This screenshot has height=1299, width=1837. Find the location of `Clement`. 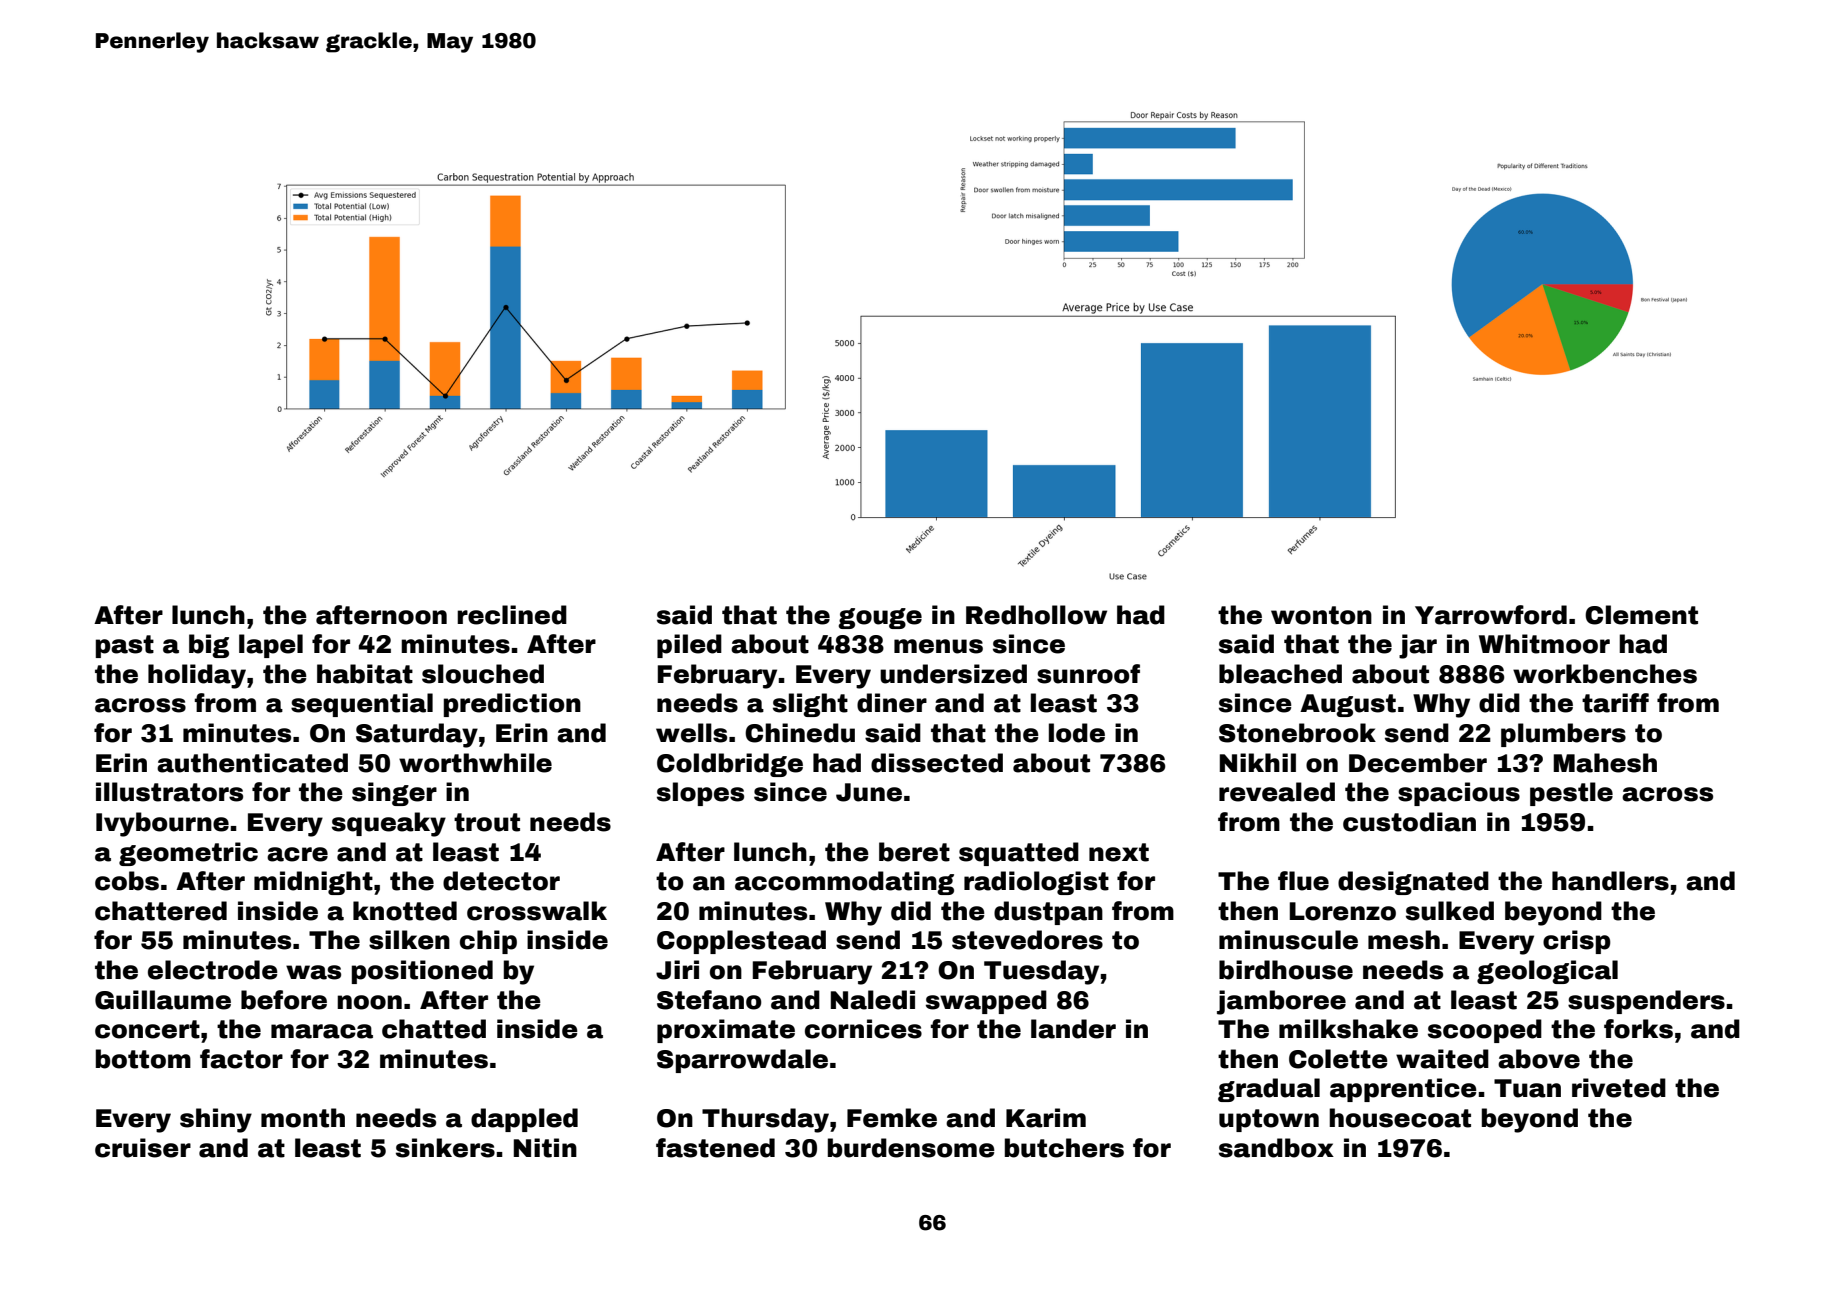

Clement is located at coordinates (1641, 615).
